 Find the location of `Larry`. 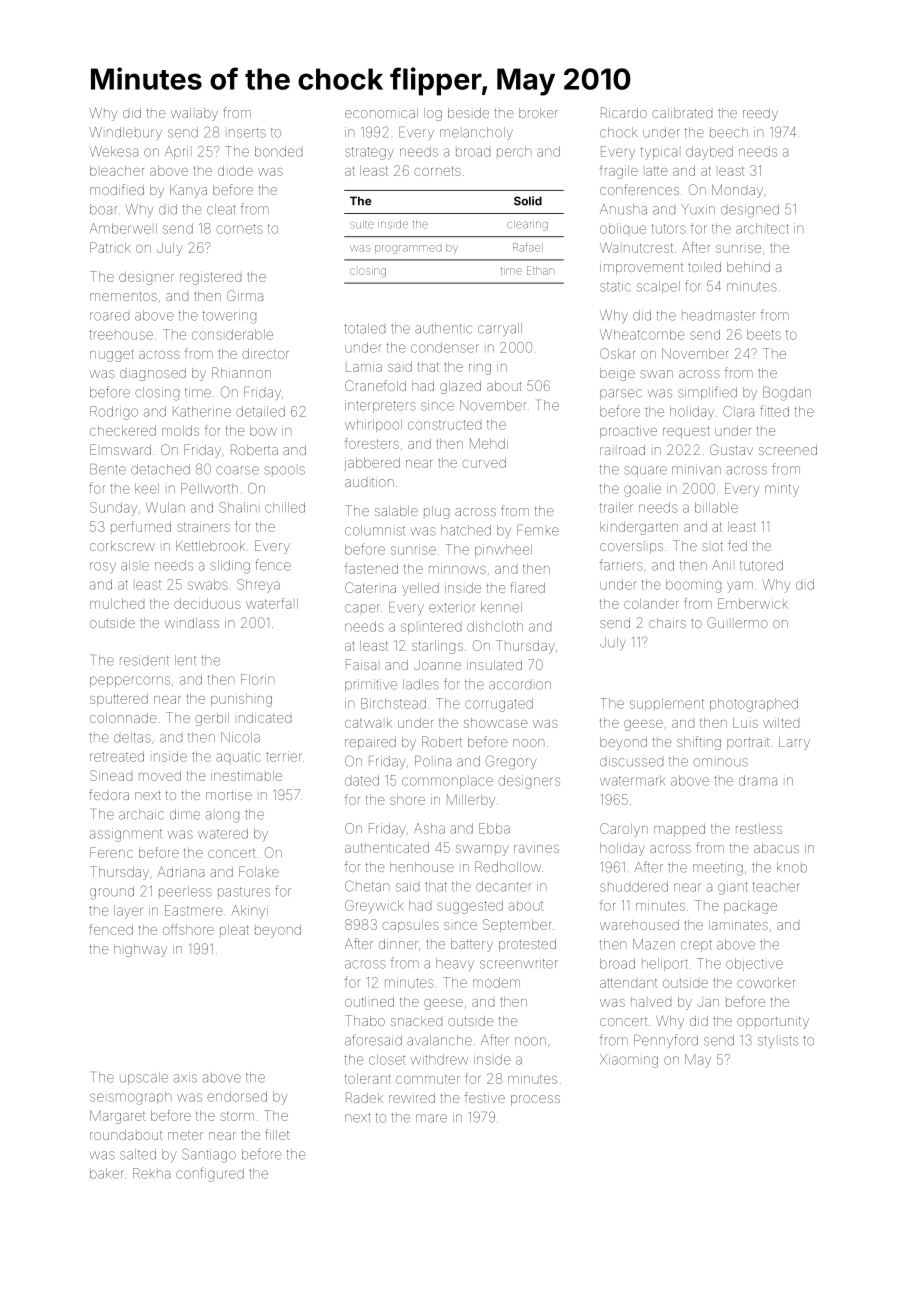

Larry is located at coordinates (794, 743).
